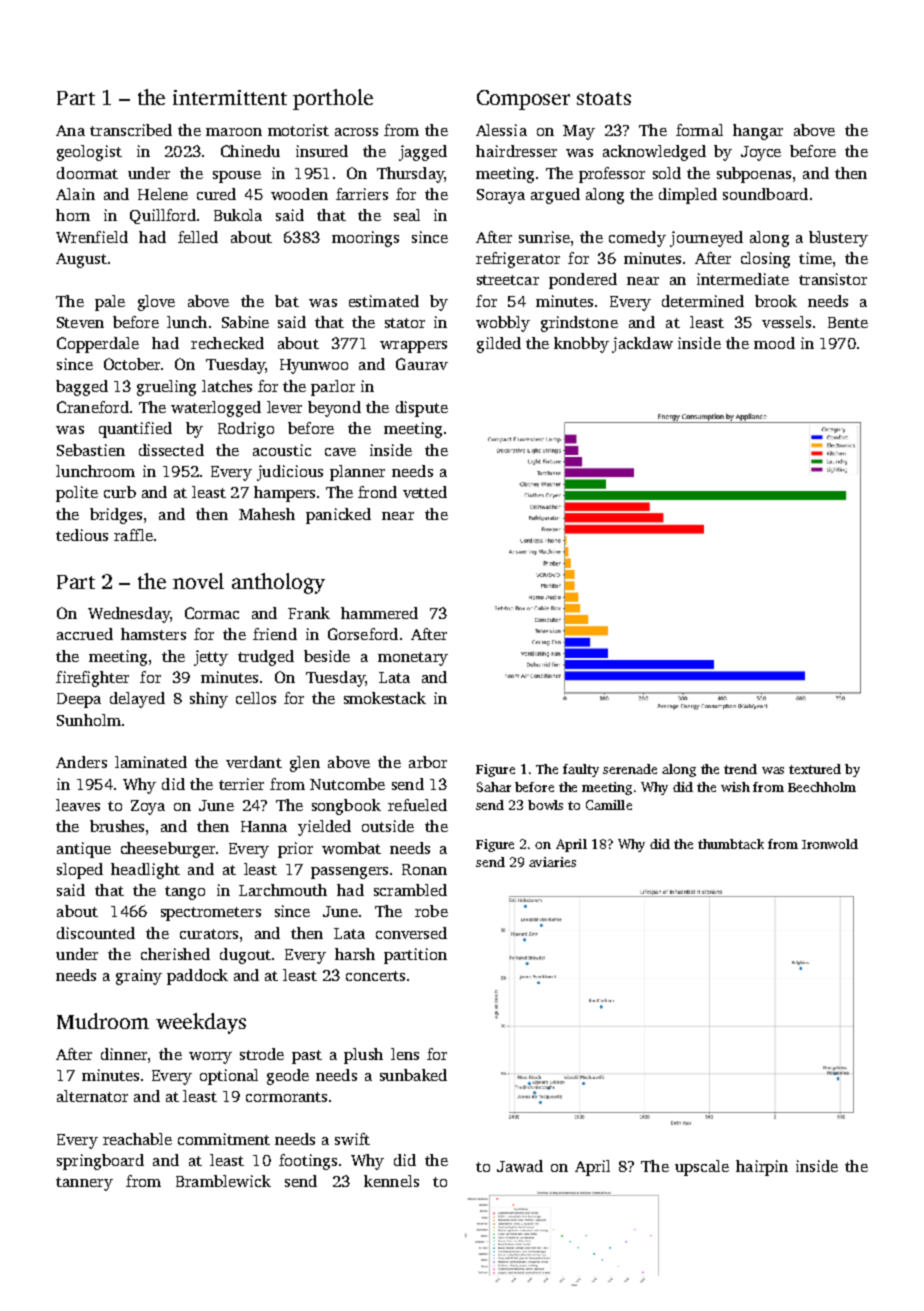 The height and width of the screenshot is (1311, 924). What do you see at coordinates (848, 322) in the screenshot?
I see `Bente` at bounding box center [848, 322].
